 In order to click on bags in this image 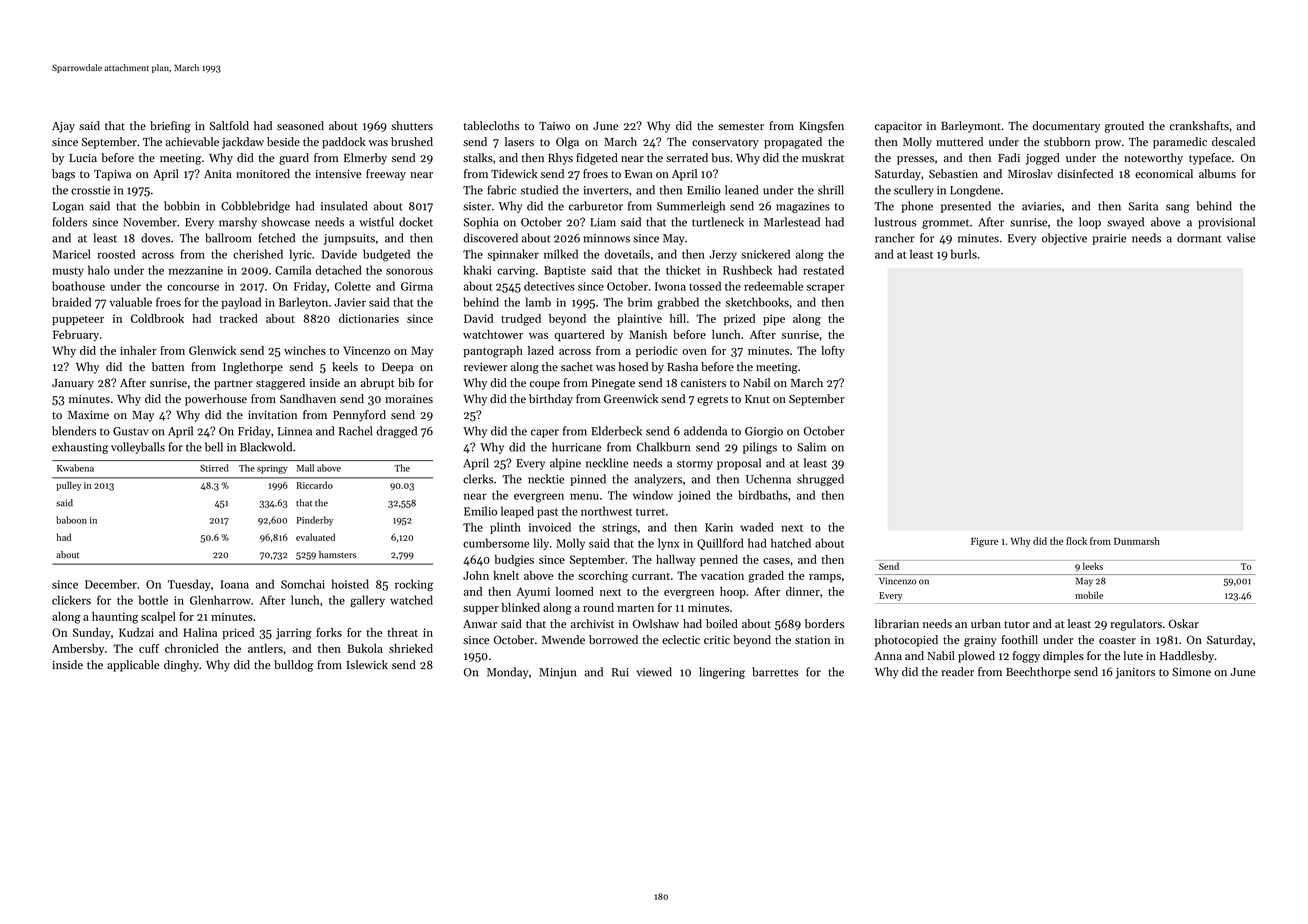, I will do `click(63, 175)`.
